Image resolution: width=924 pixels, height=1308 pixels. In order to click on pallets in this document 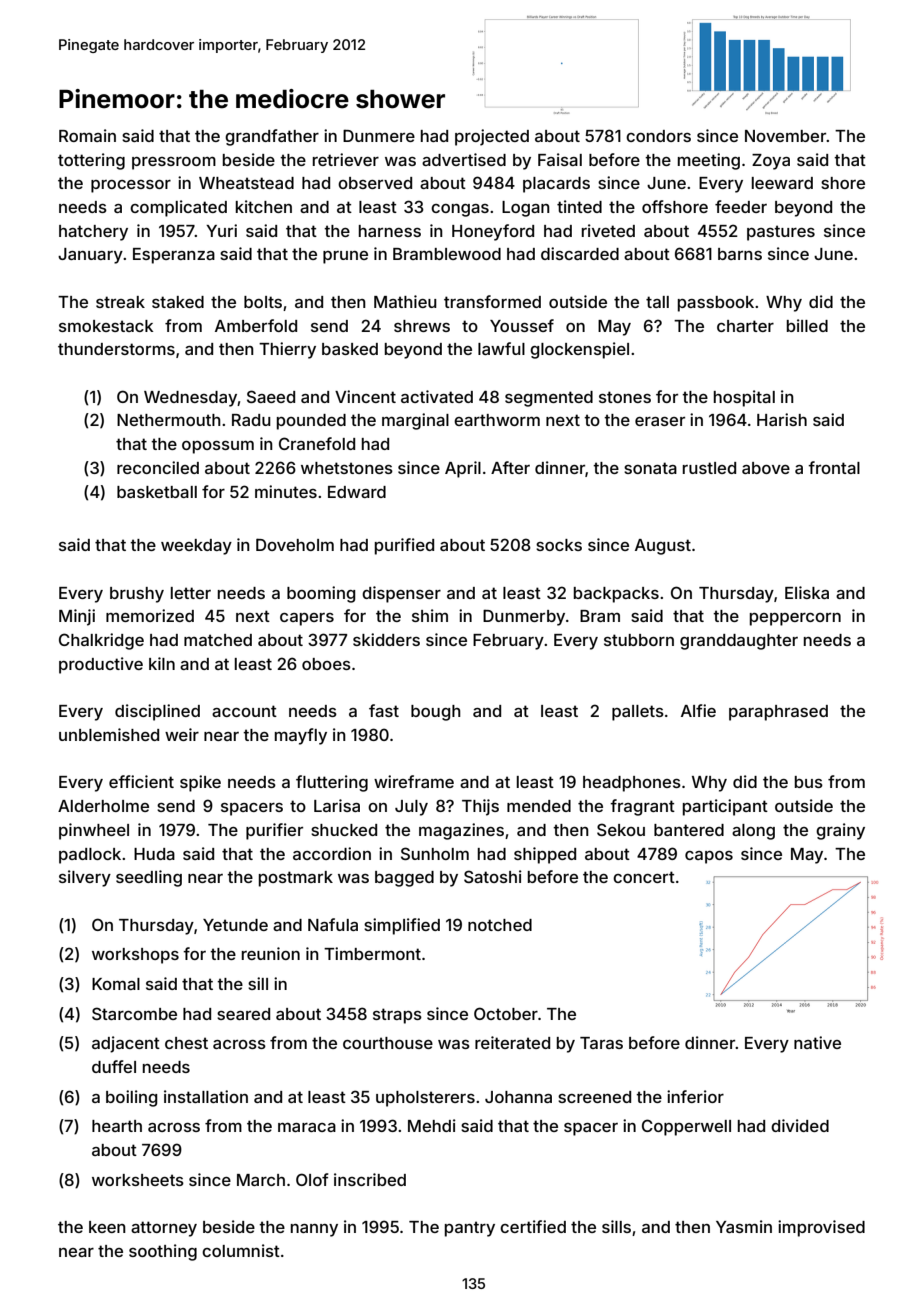, I will do `click(638, 713)`.
